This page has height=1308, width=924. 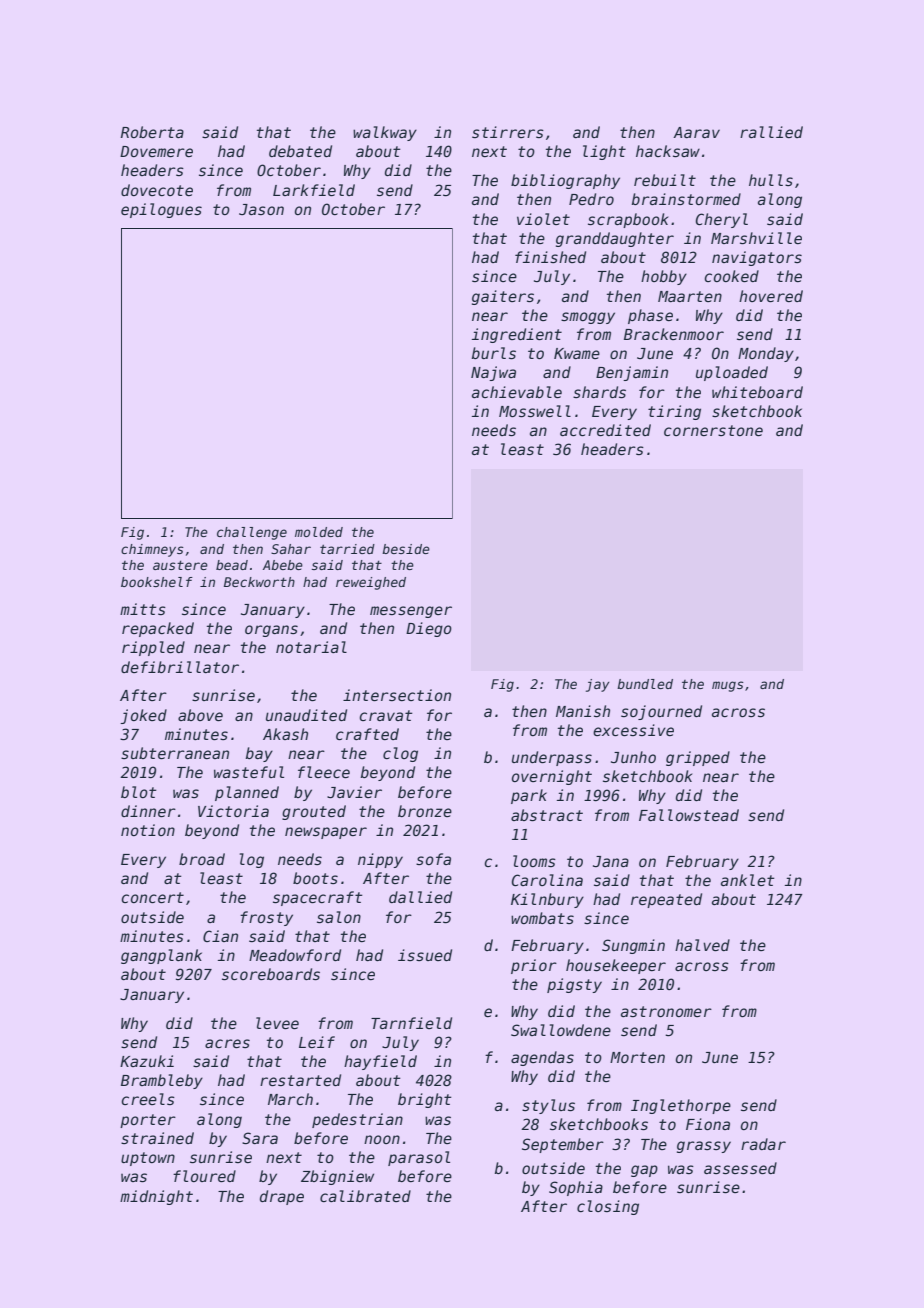 What do you see at coordinates (674, 334) in the page?
I see `Brackenmoor` at bounding box center [674, 334].
